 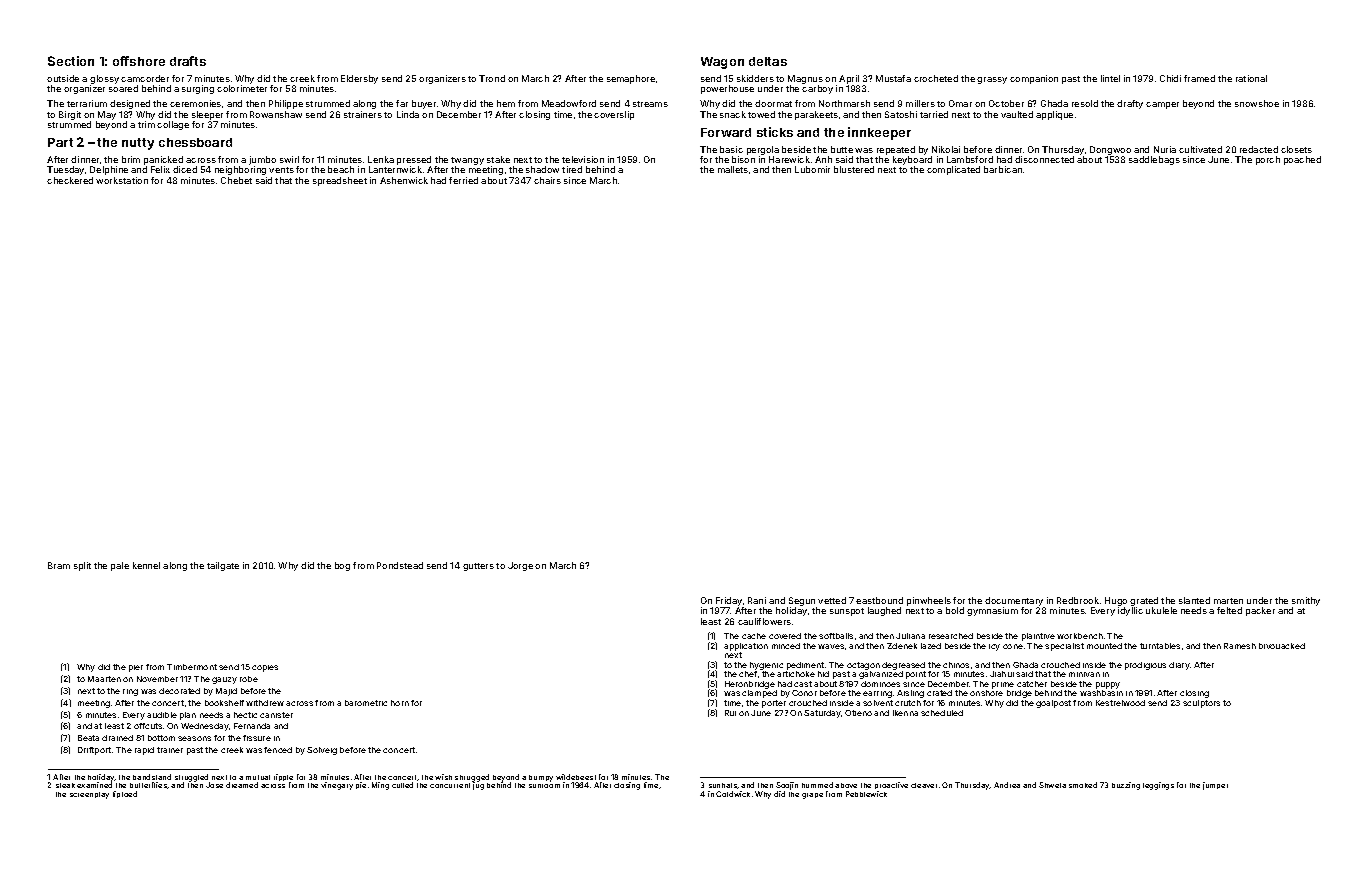 I want to click on pier, so click(x=136, y=668).
